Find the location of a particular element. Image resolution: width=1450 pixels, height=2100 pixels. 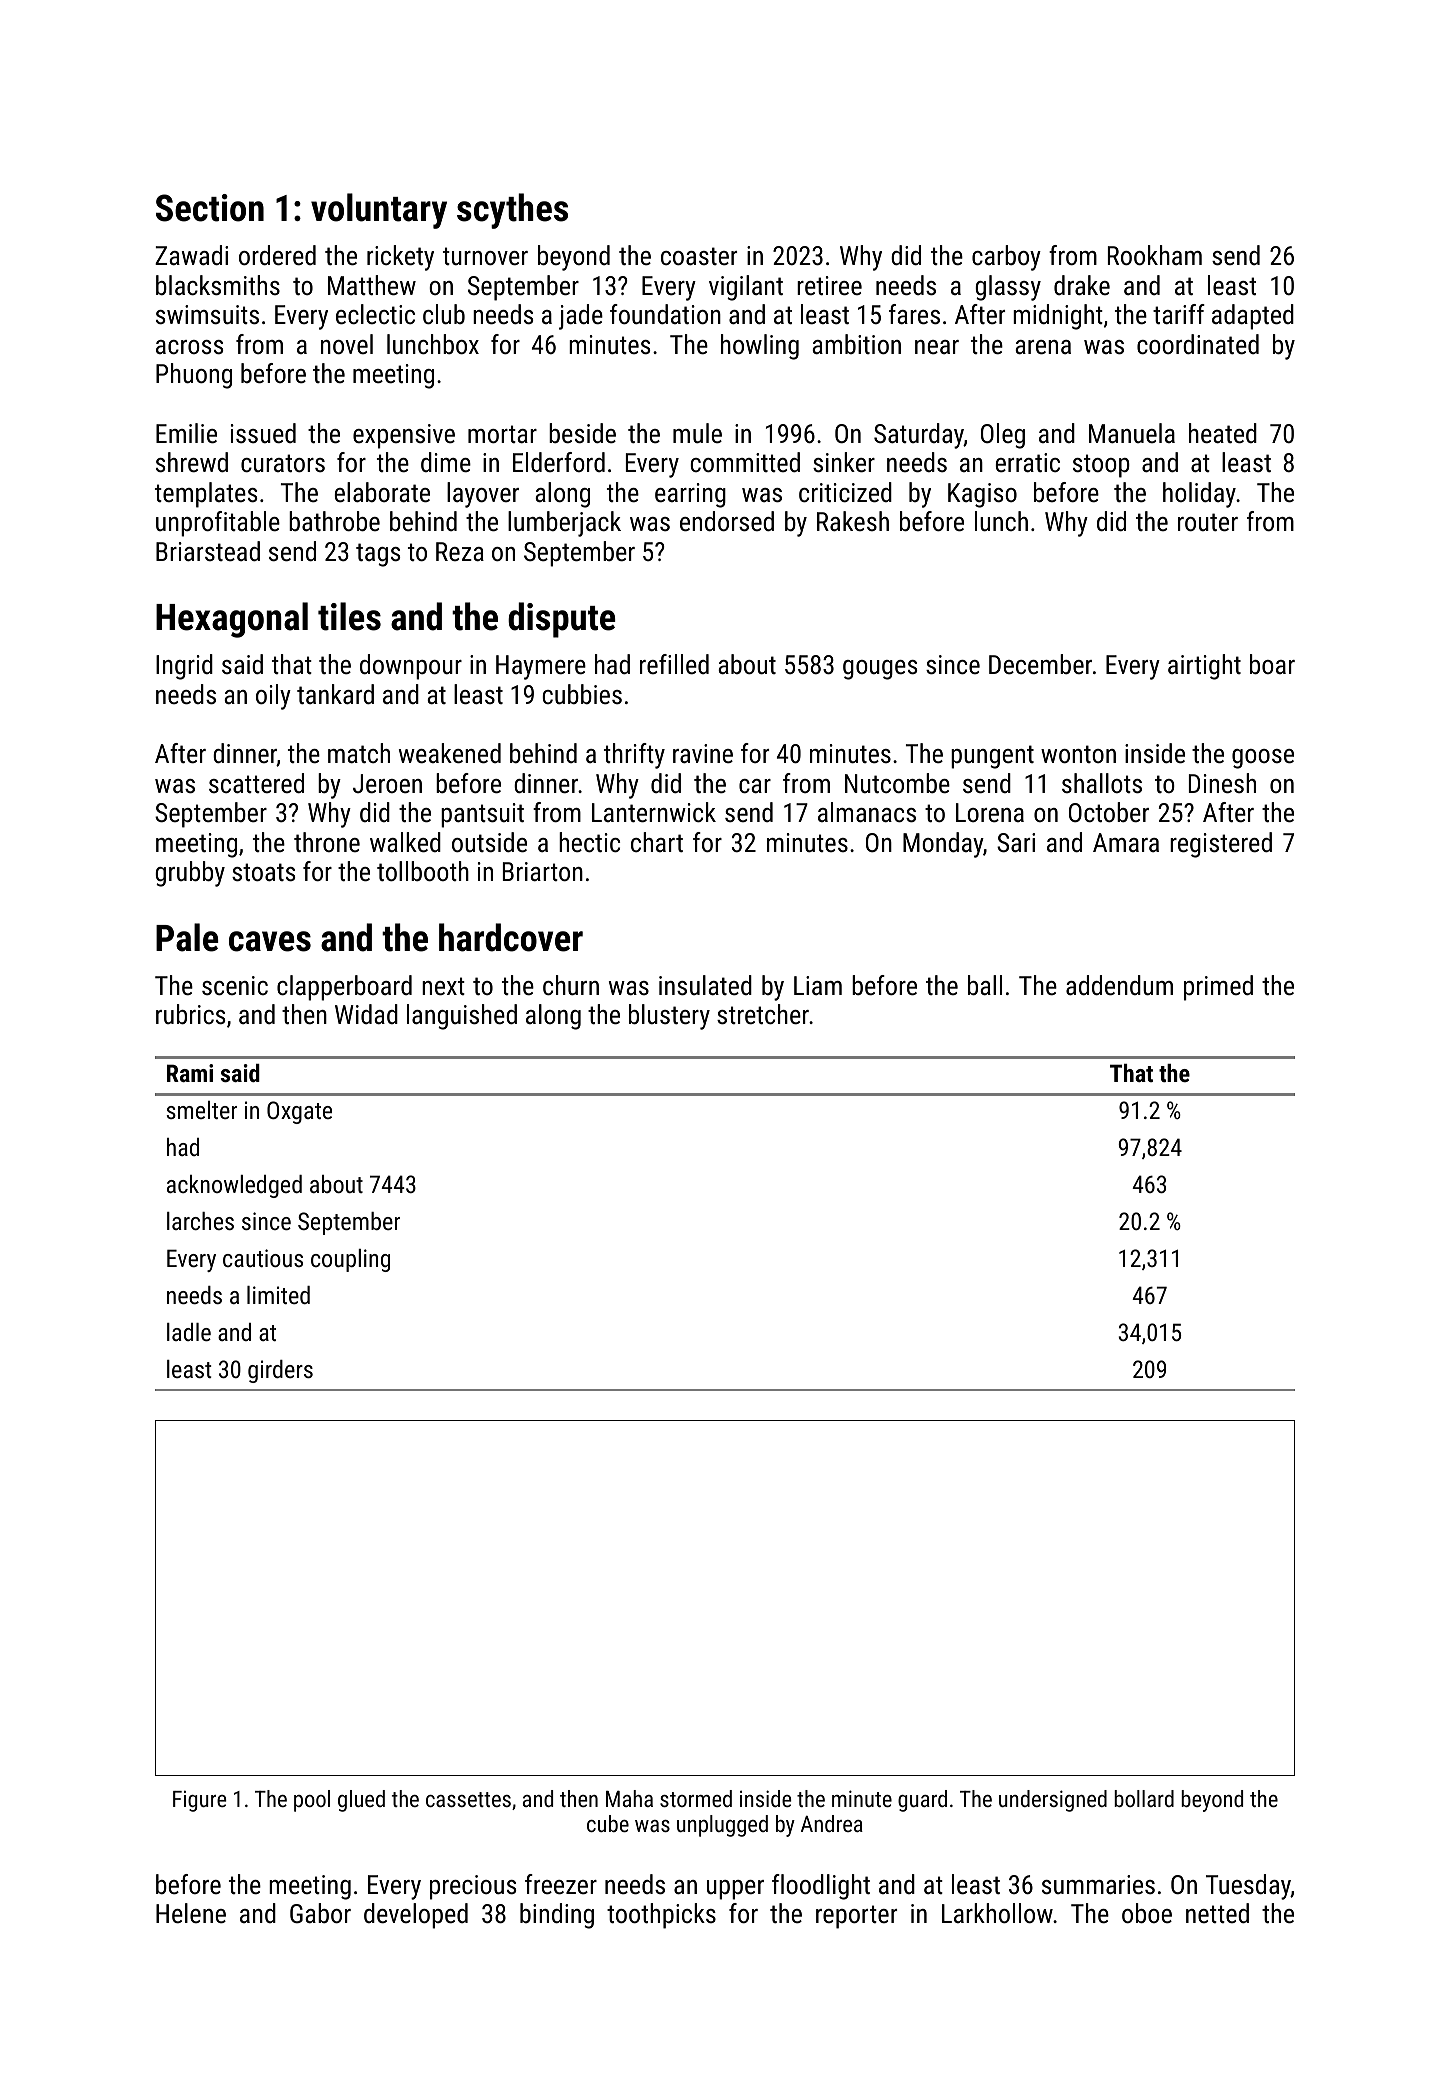

Nutcombe is located at coordinates (897, 783).
